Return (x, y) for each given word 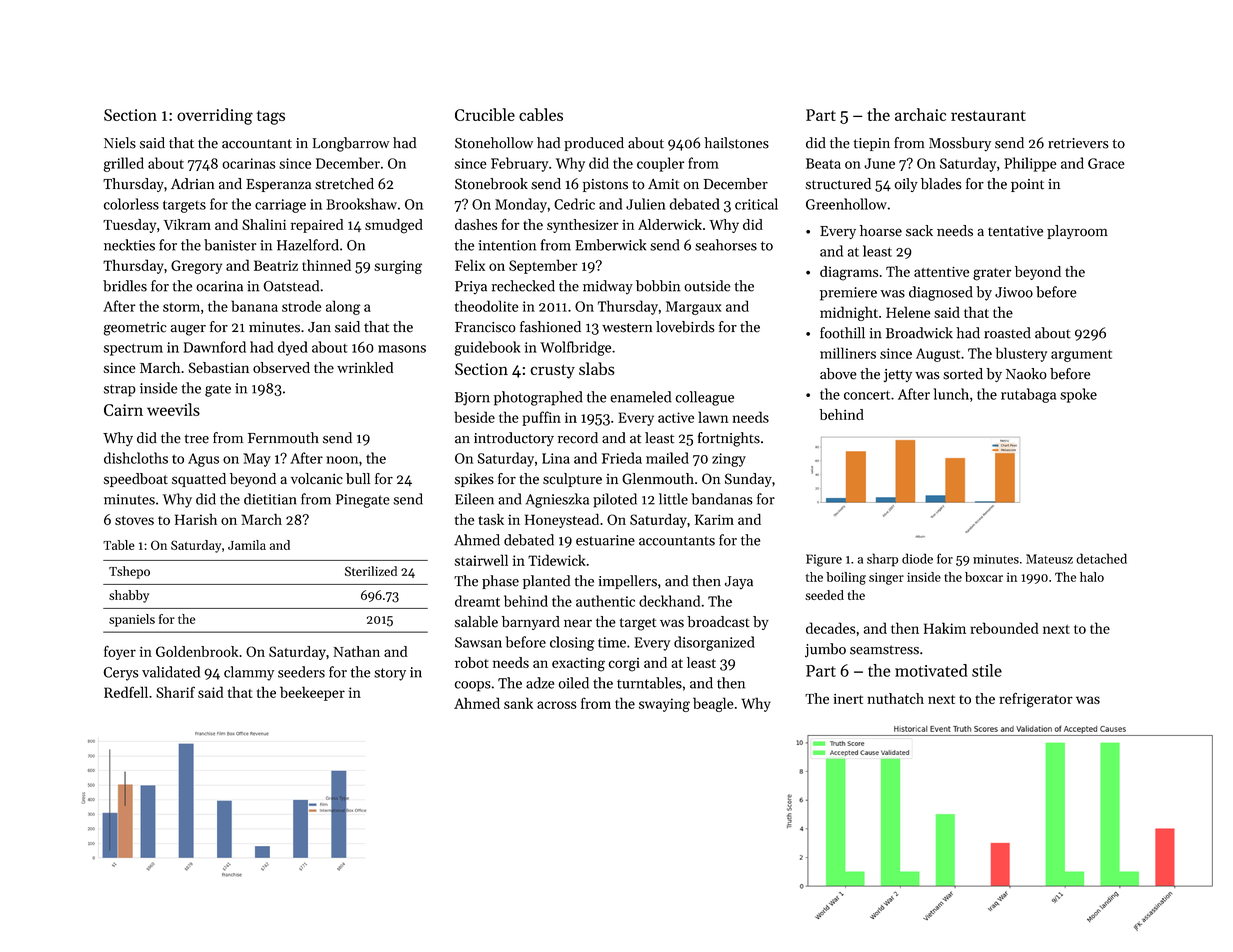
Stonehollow (494, 143)
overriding (215, 116)
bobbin (658, 286)
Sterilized (371, 571)
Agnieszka (557, 500)
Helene (908, 312)
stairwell (481, 560)
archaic (920, 114)
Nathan (357, 651)
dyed (293, 348)
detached (1101, 558)
